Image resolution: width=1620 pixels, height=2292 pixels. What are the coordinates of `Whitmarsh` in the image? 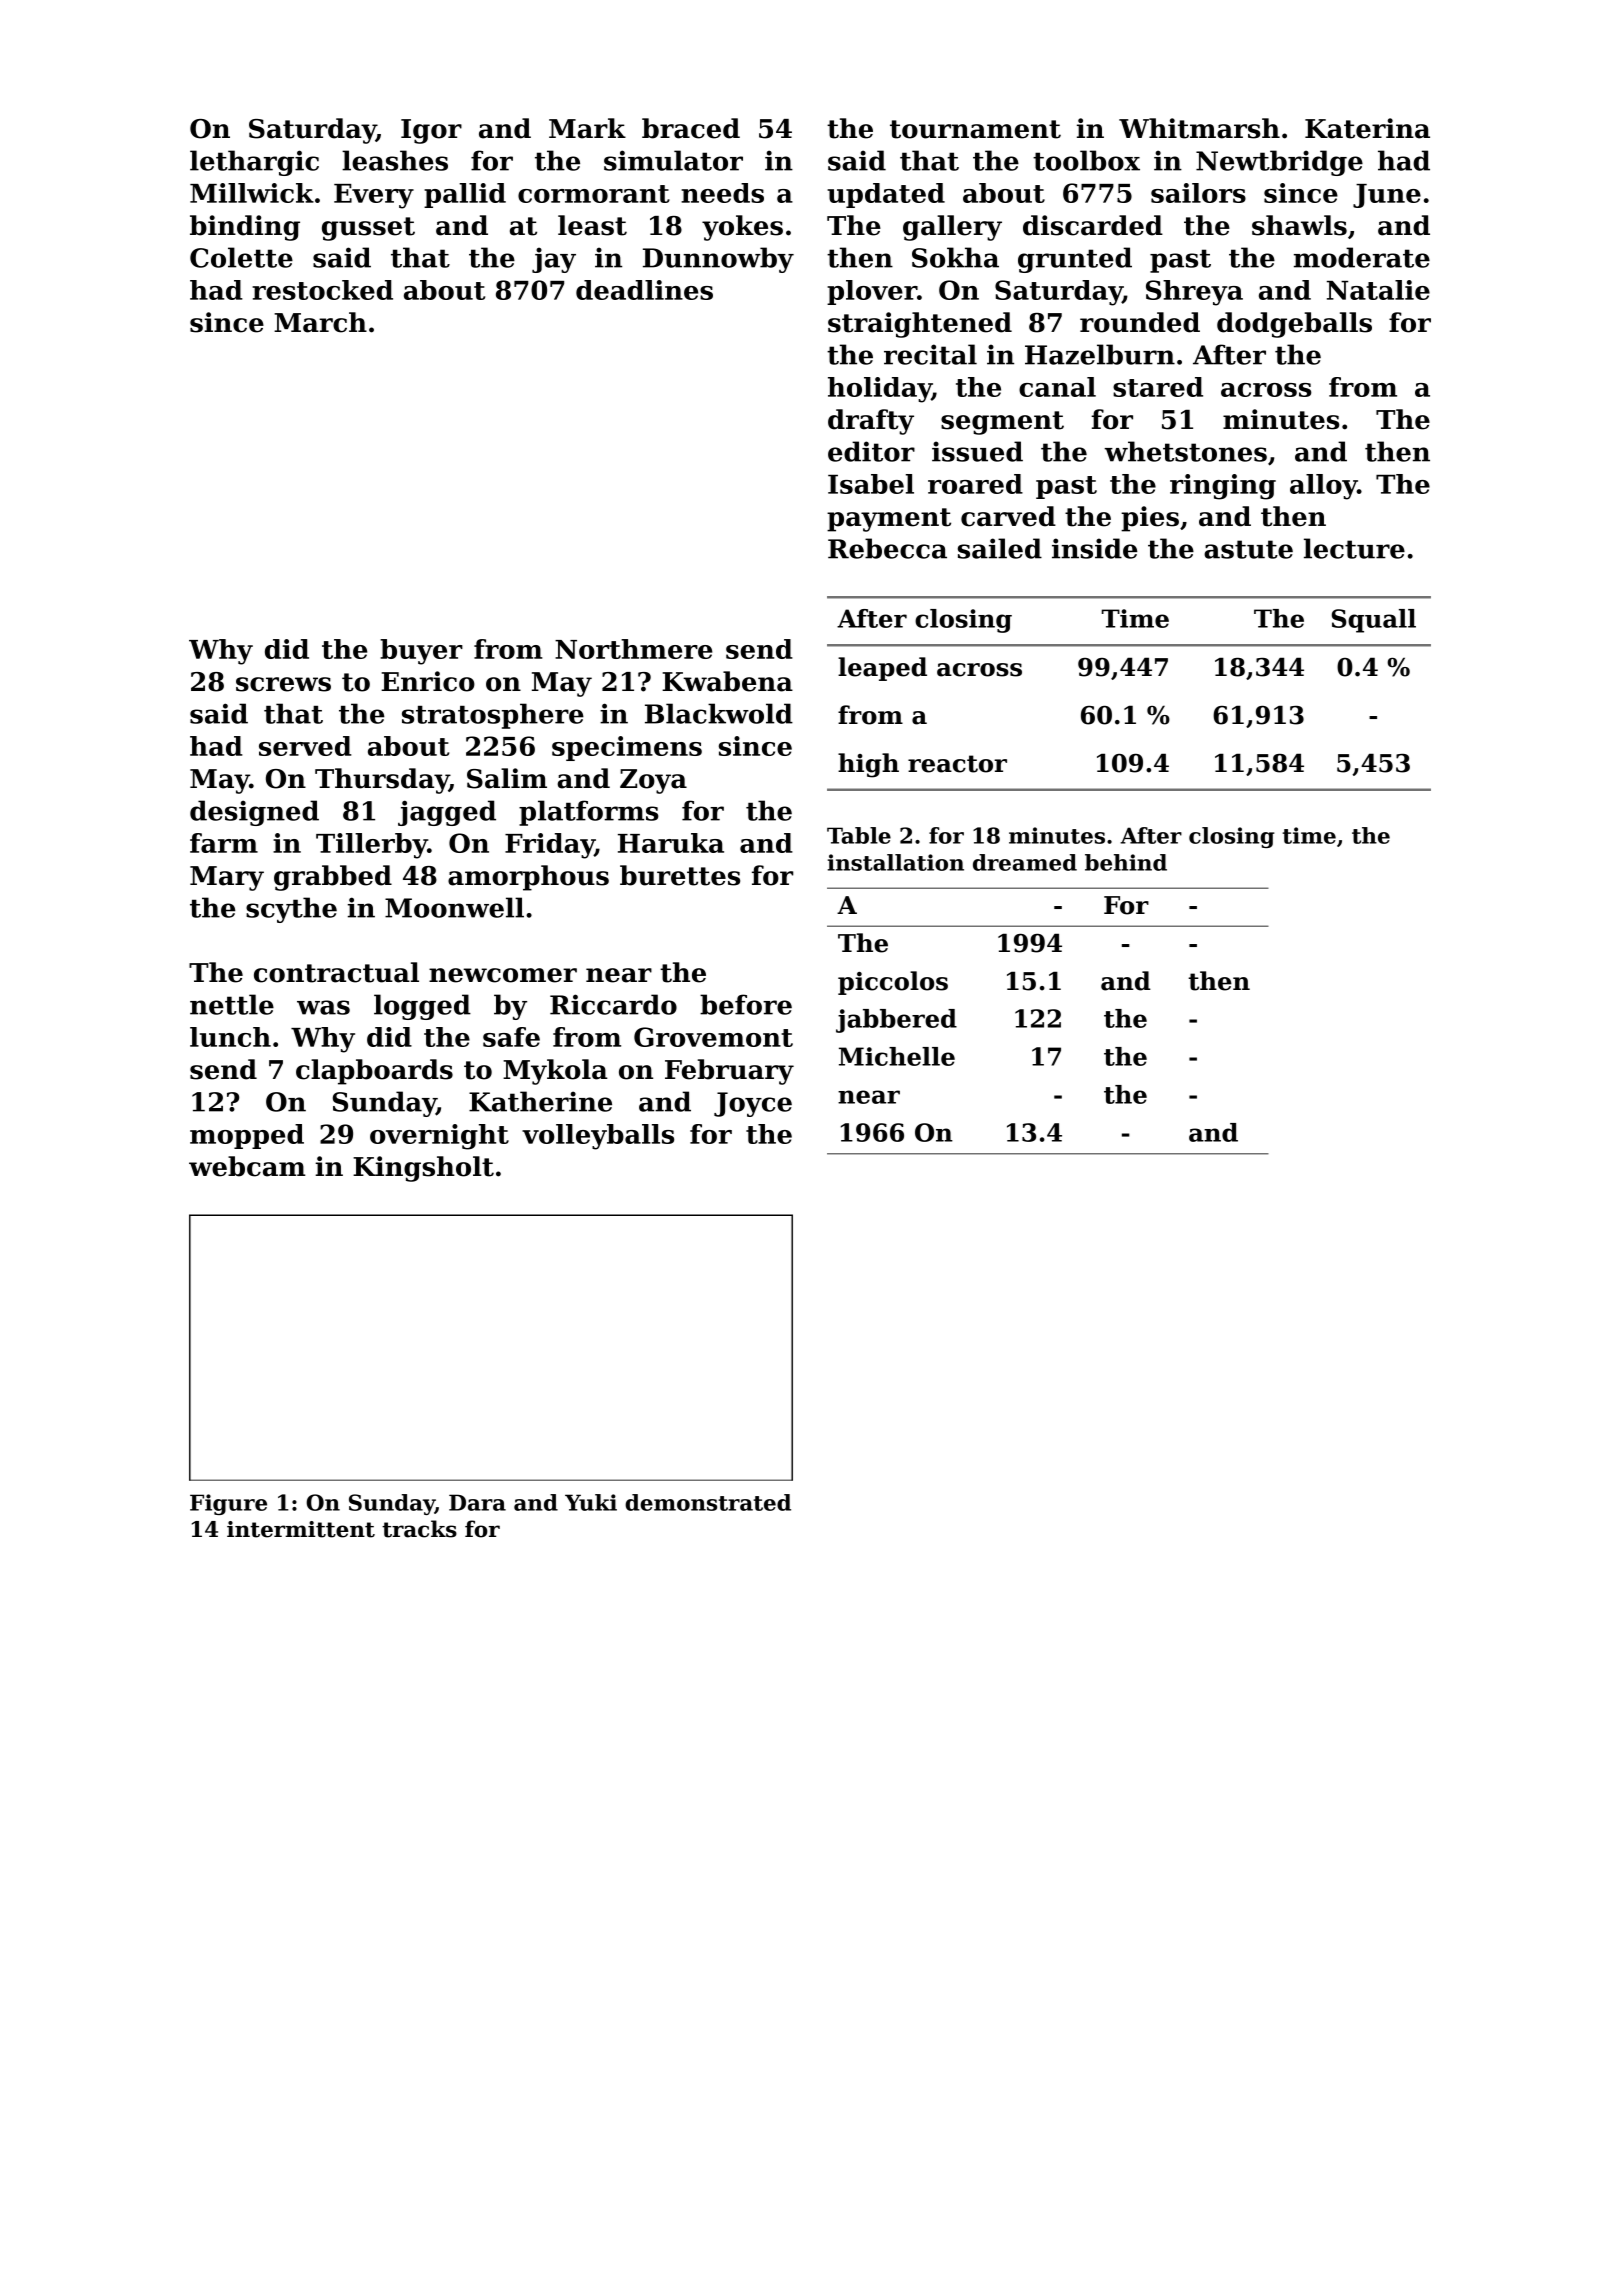 It's located at (1199, 128).
